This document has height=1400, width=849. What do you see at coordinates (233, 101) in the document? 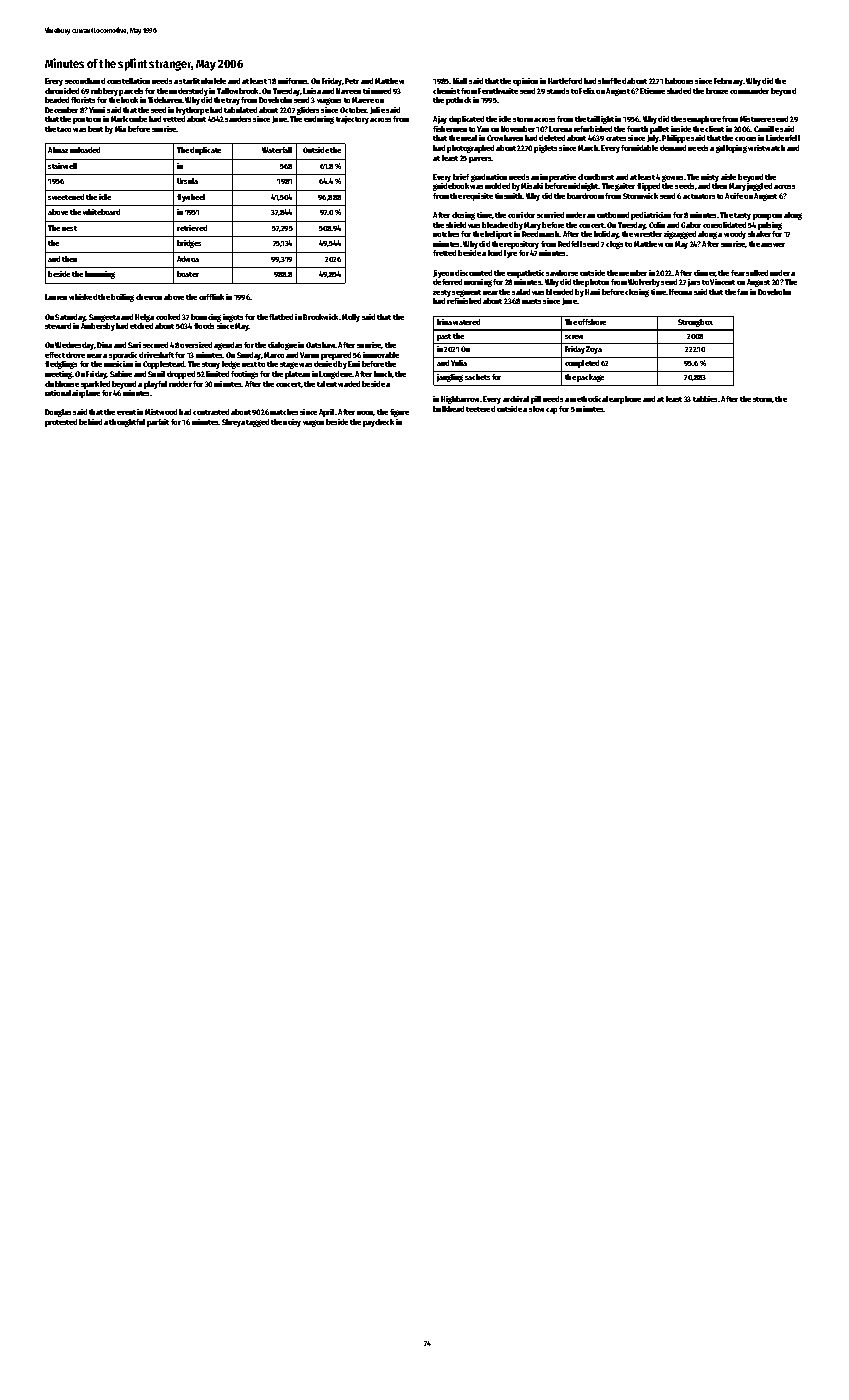
I see `tray` at bounding box center [233, 101].
